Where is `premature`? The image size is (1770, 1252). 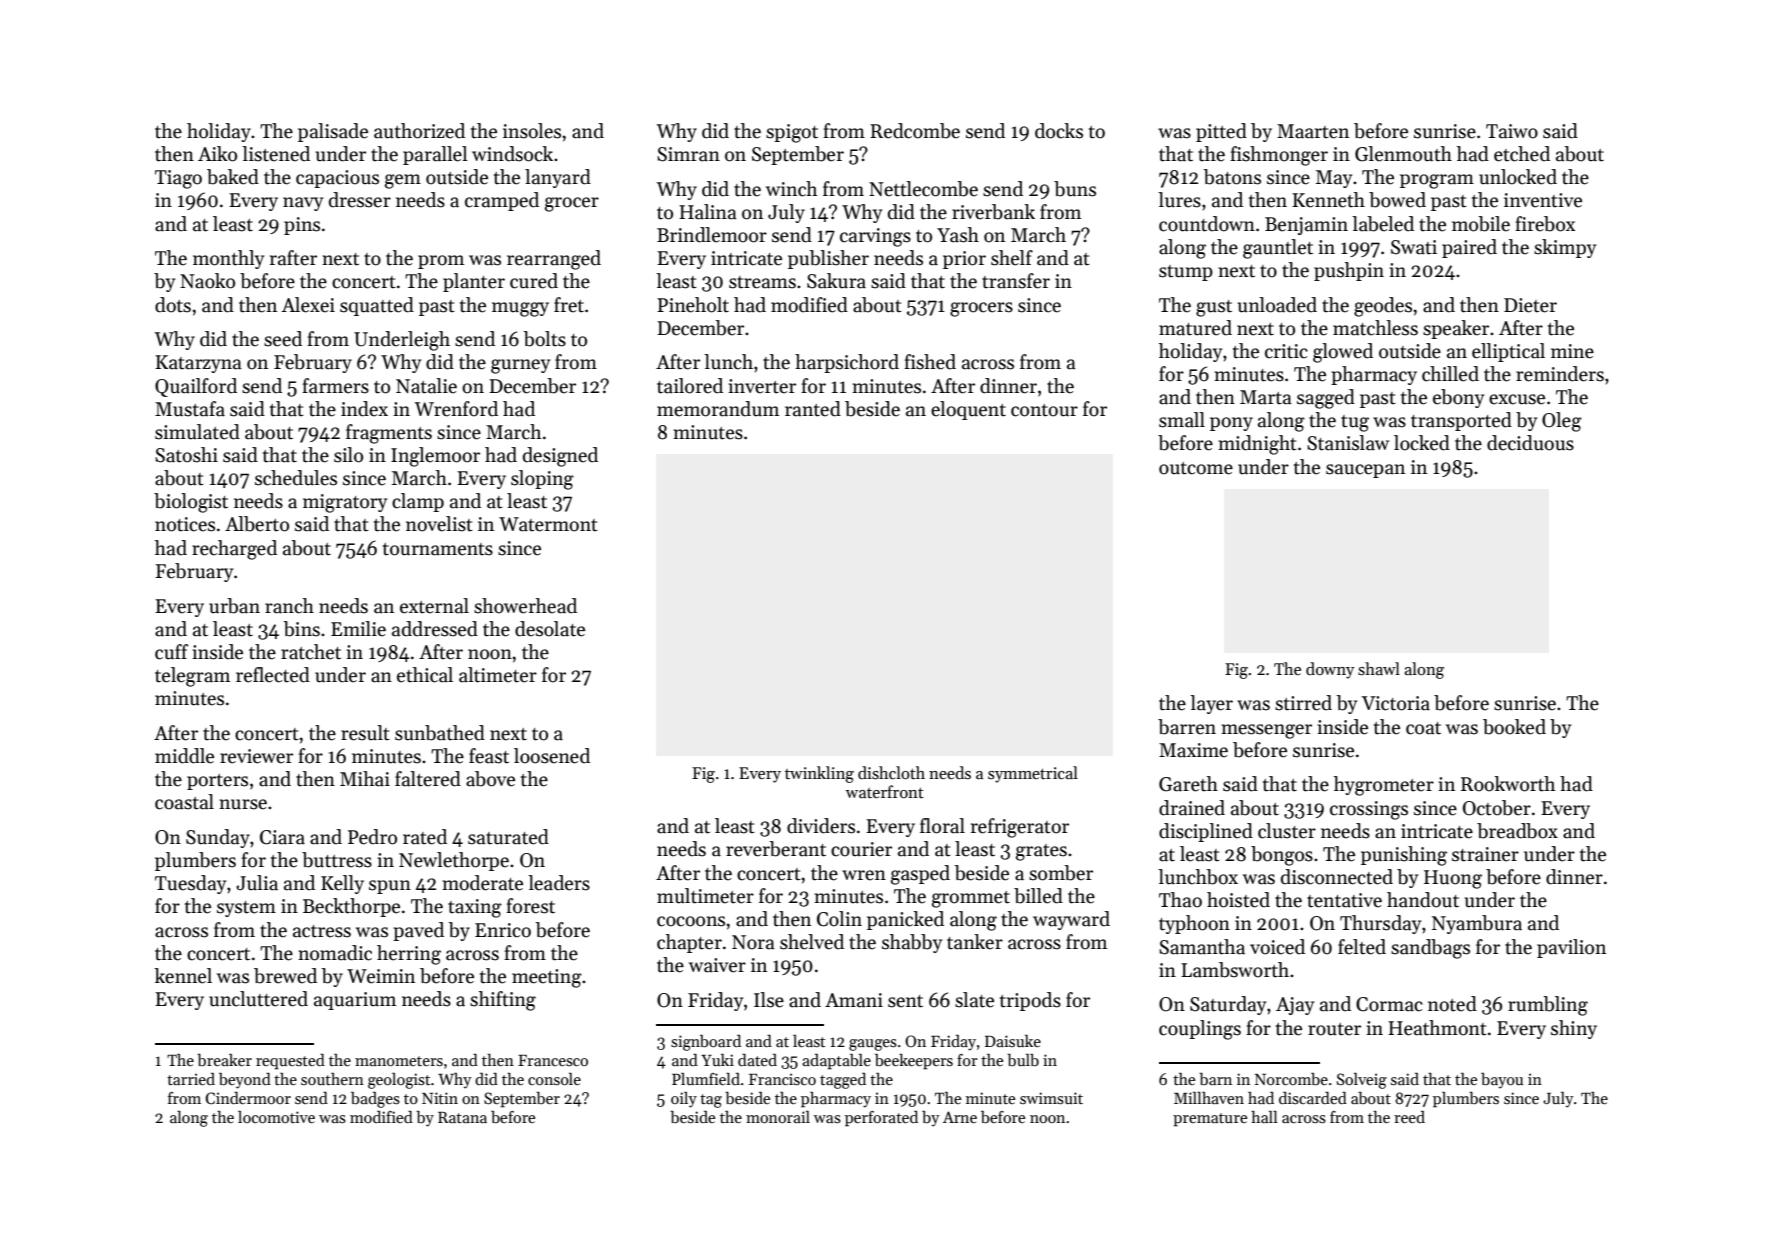 premature is located at coordinates (1210, 1120).
